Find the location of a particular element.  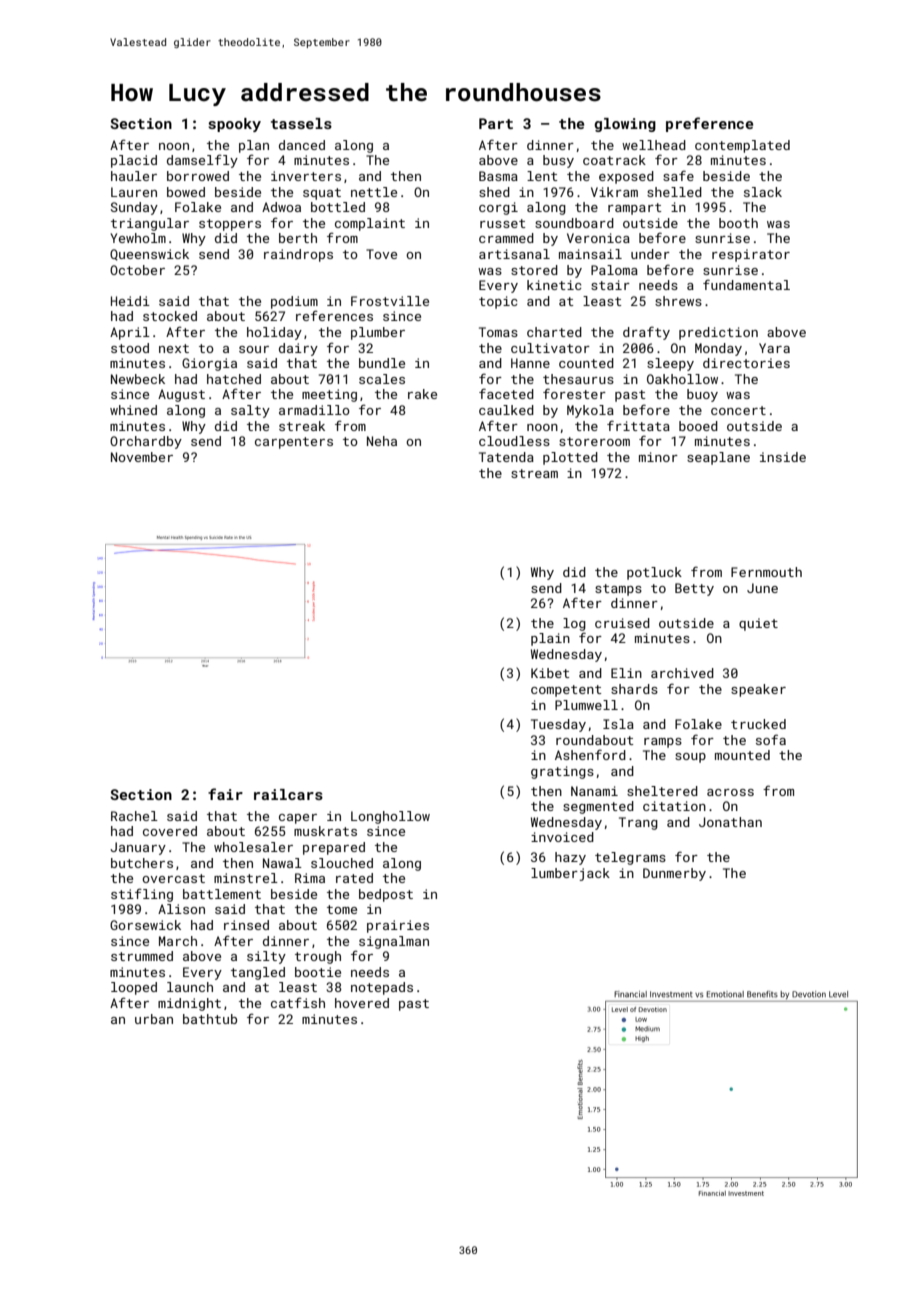

lumberjack is located at coordinates (570, 874).
